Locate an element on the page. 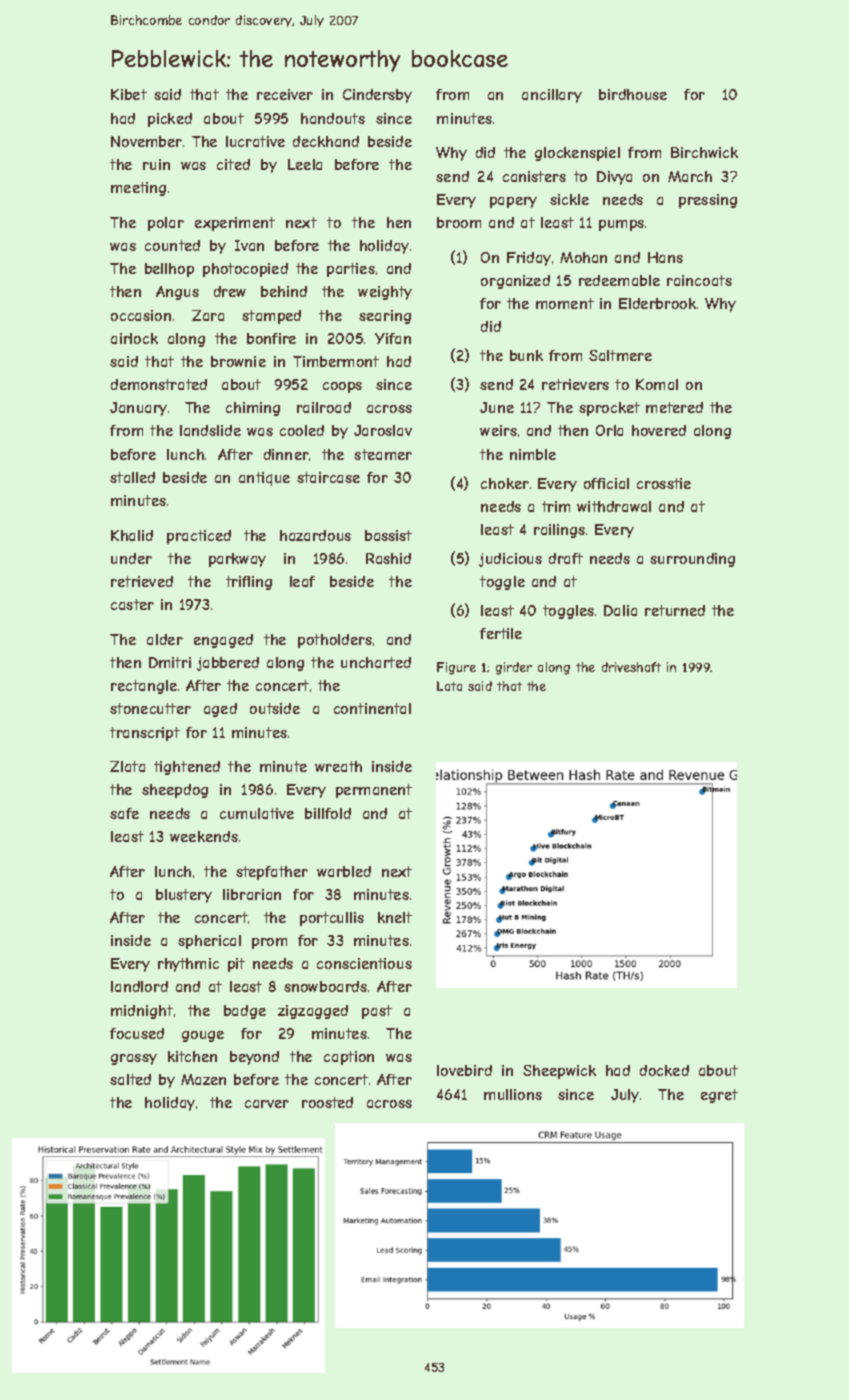  rectangle is located at coordinates (144, 687).
